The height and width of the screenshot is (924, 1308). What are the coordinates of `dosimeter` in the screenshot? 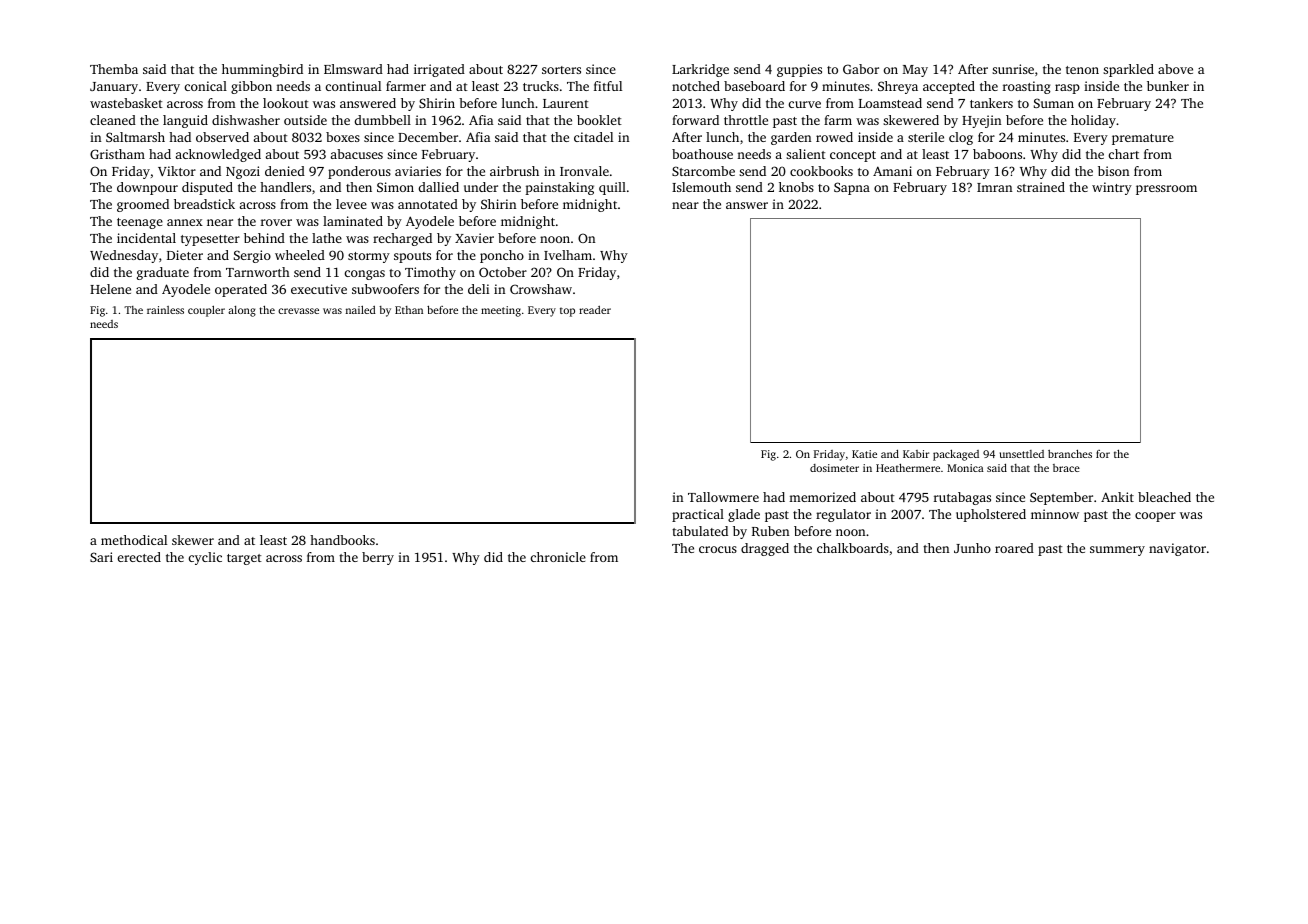 It's located at (834, 468).
